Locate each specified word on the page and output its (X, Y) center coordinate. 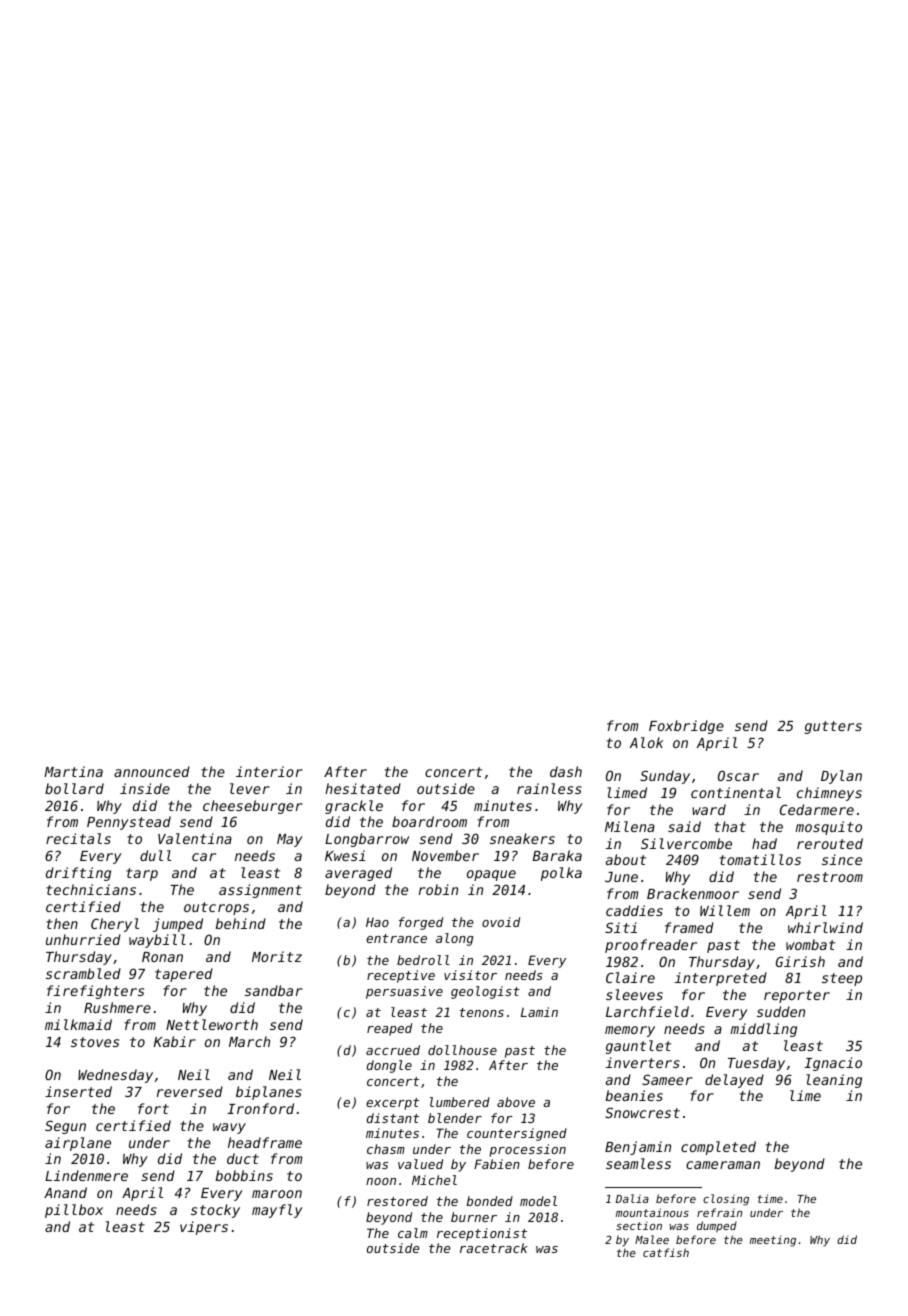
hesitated (363, 788)
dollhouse (462, 1050)
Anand (65, 1192)
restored (397, 1201)
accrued (393, 1050)
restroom (830, 877)
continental (736, 792)
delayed (734, 1081)
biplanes (269, 1093)
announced (152, 771)
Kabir (175, 1041)
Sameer (667, 1079)
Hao (377, 922)
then (62, 923)
